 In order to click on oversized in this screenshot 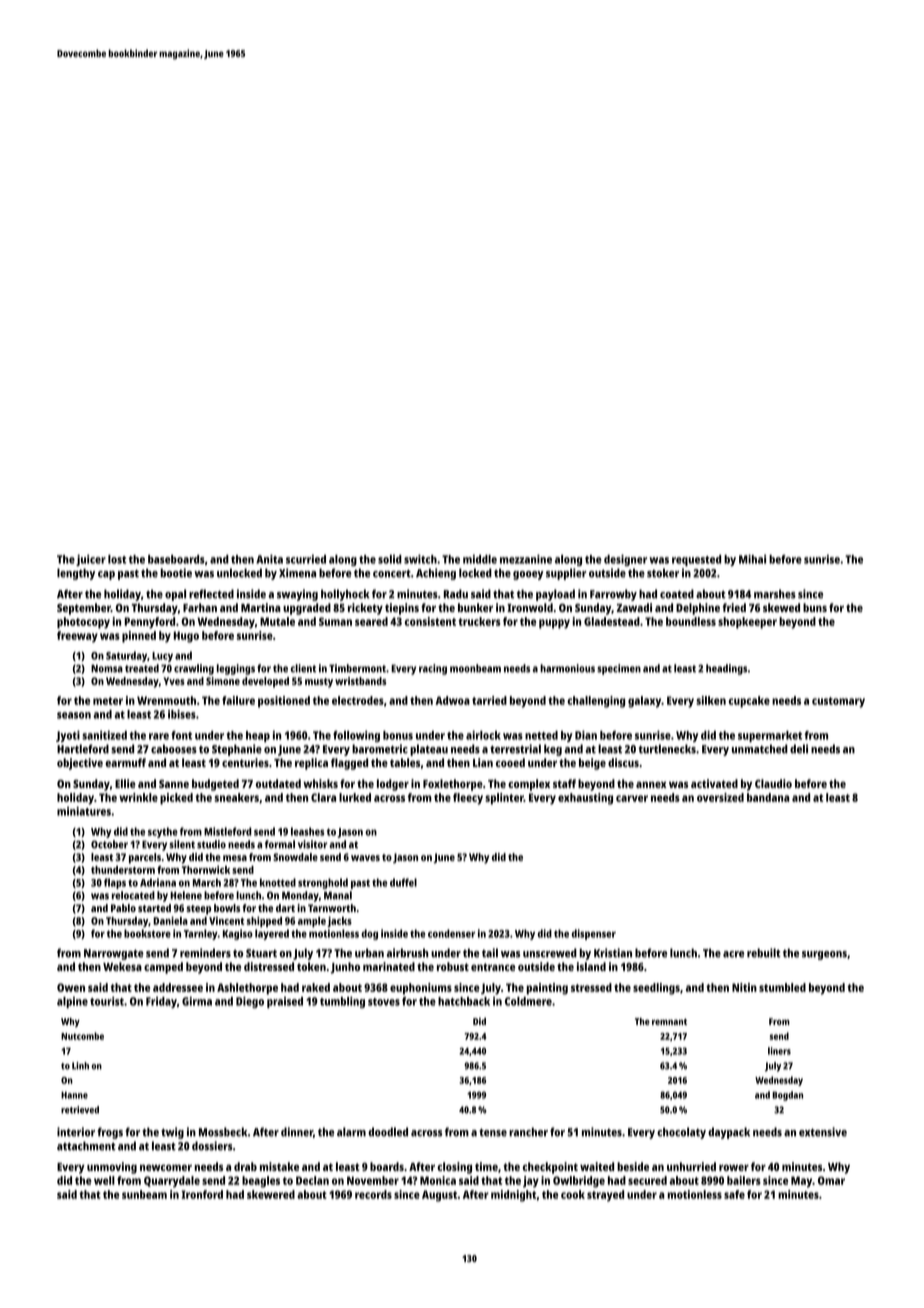, I will do `click(720, 797)`.
